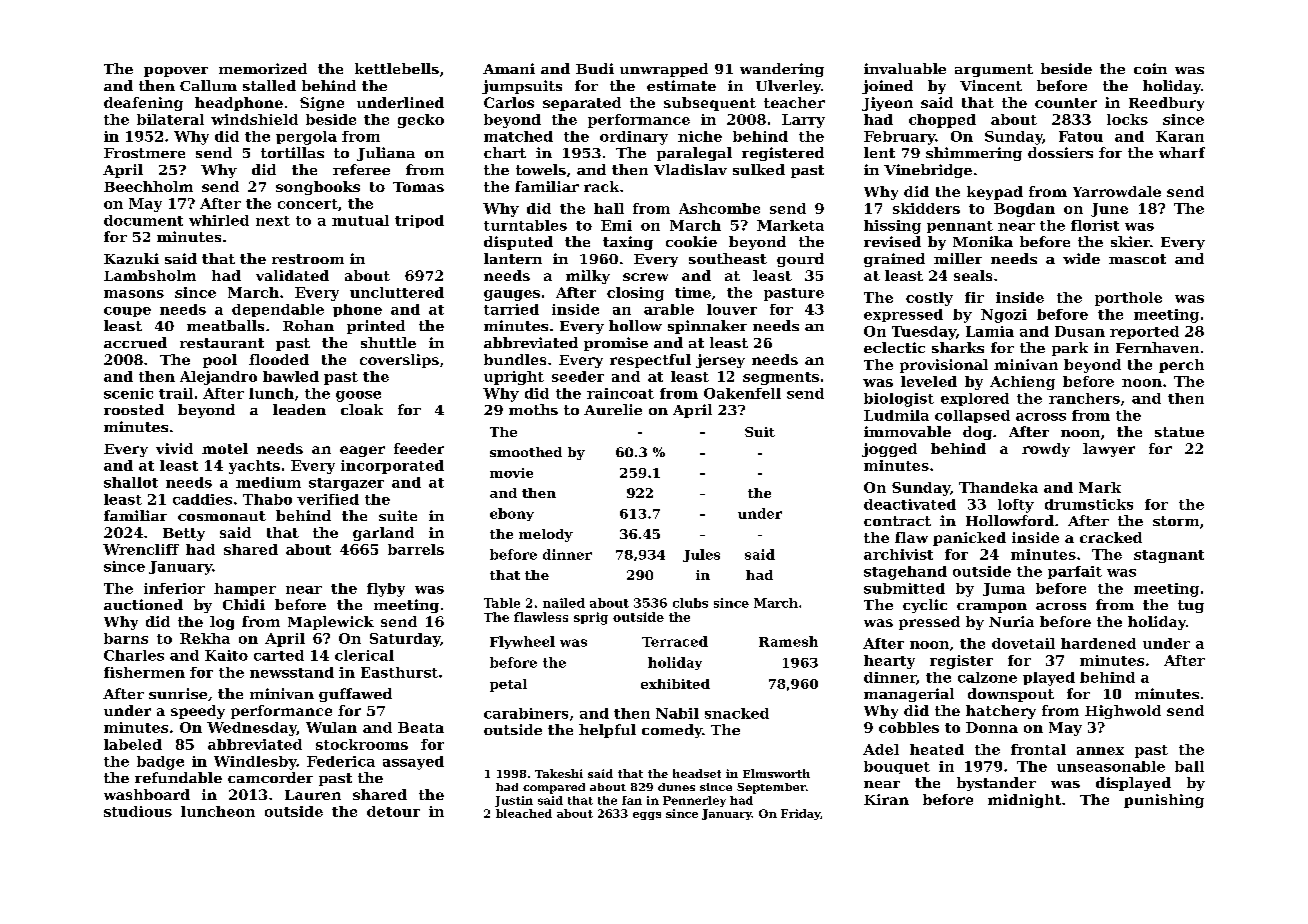 Image resolution: width=1308 pixels, height=924 pixels. I want to click on auctioned, so click(143, 604).
